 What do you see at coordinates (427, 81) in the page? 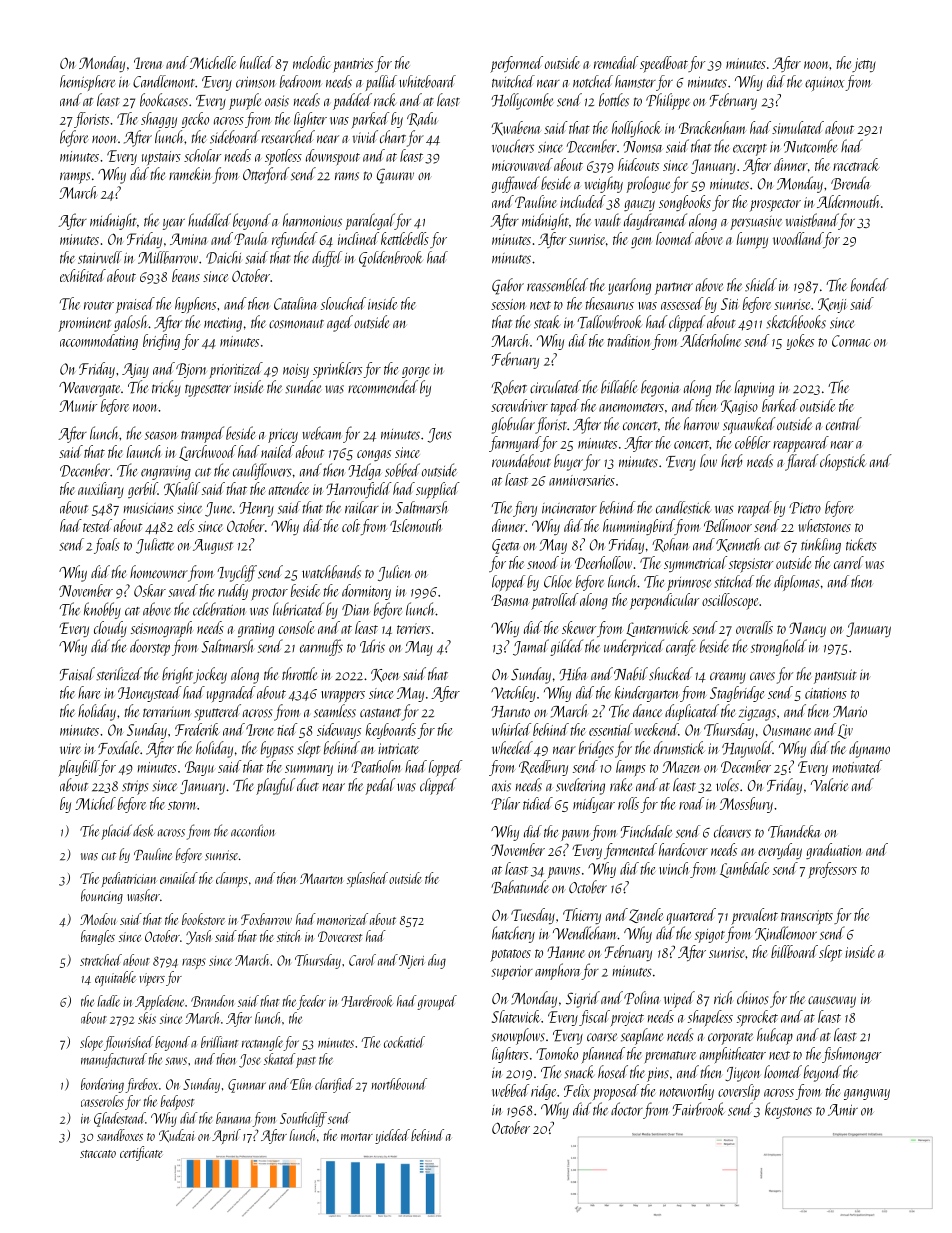
I see `whiteboard` at bounding box center [427, 81].
